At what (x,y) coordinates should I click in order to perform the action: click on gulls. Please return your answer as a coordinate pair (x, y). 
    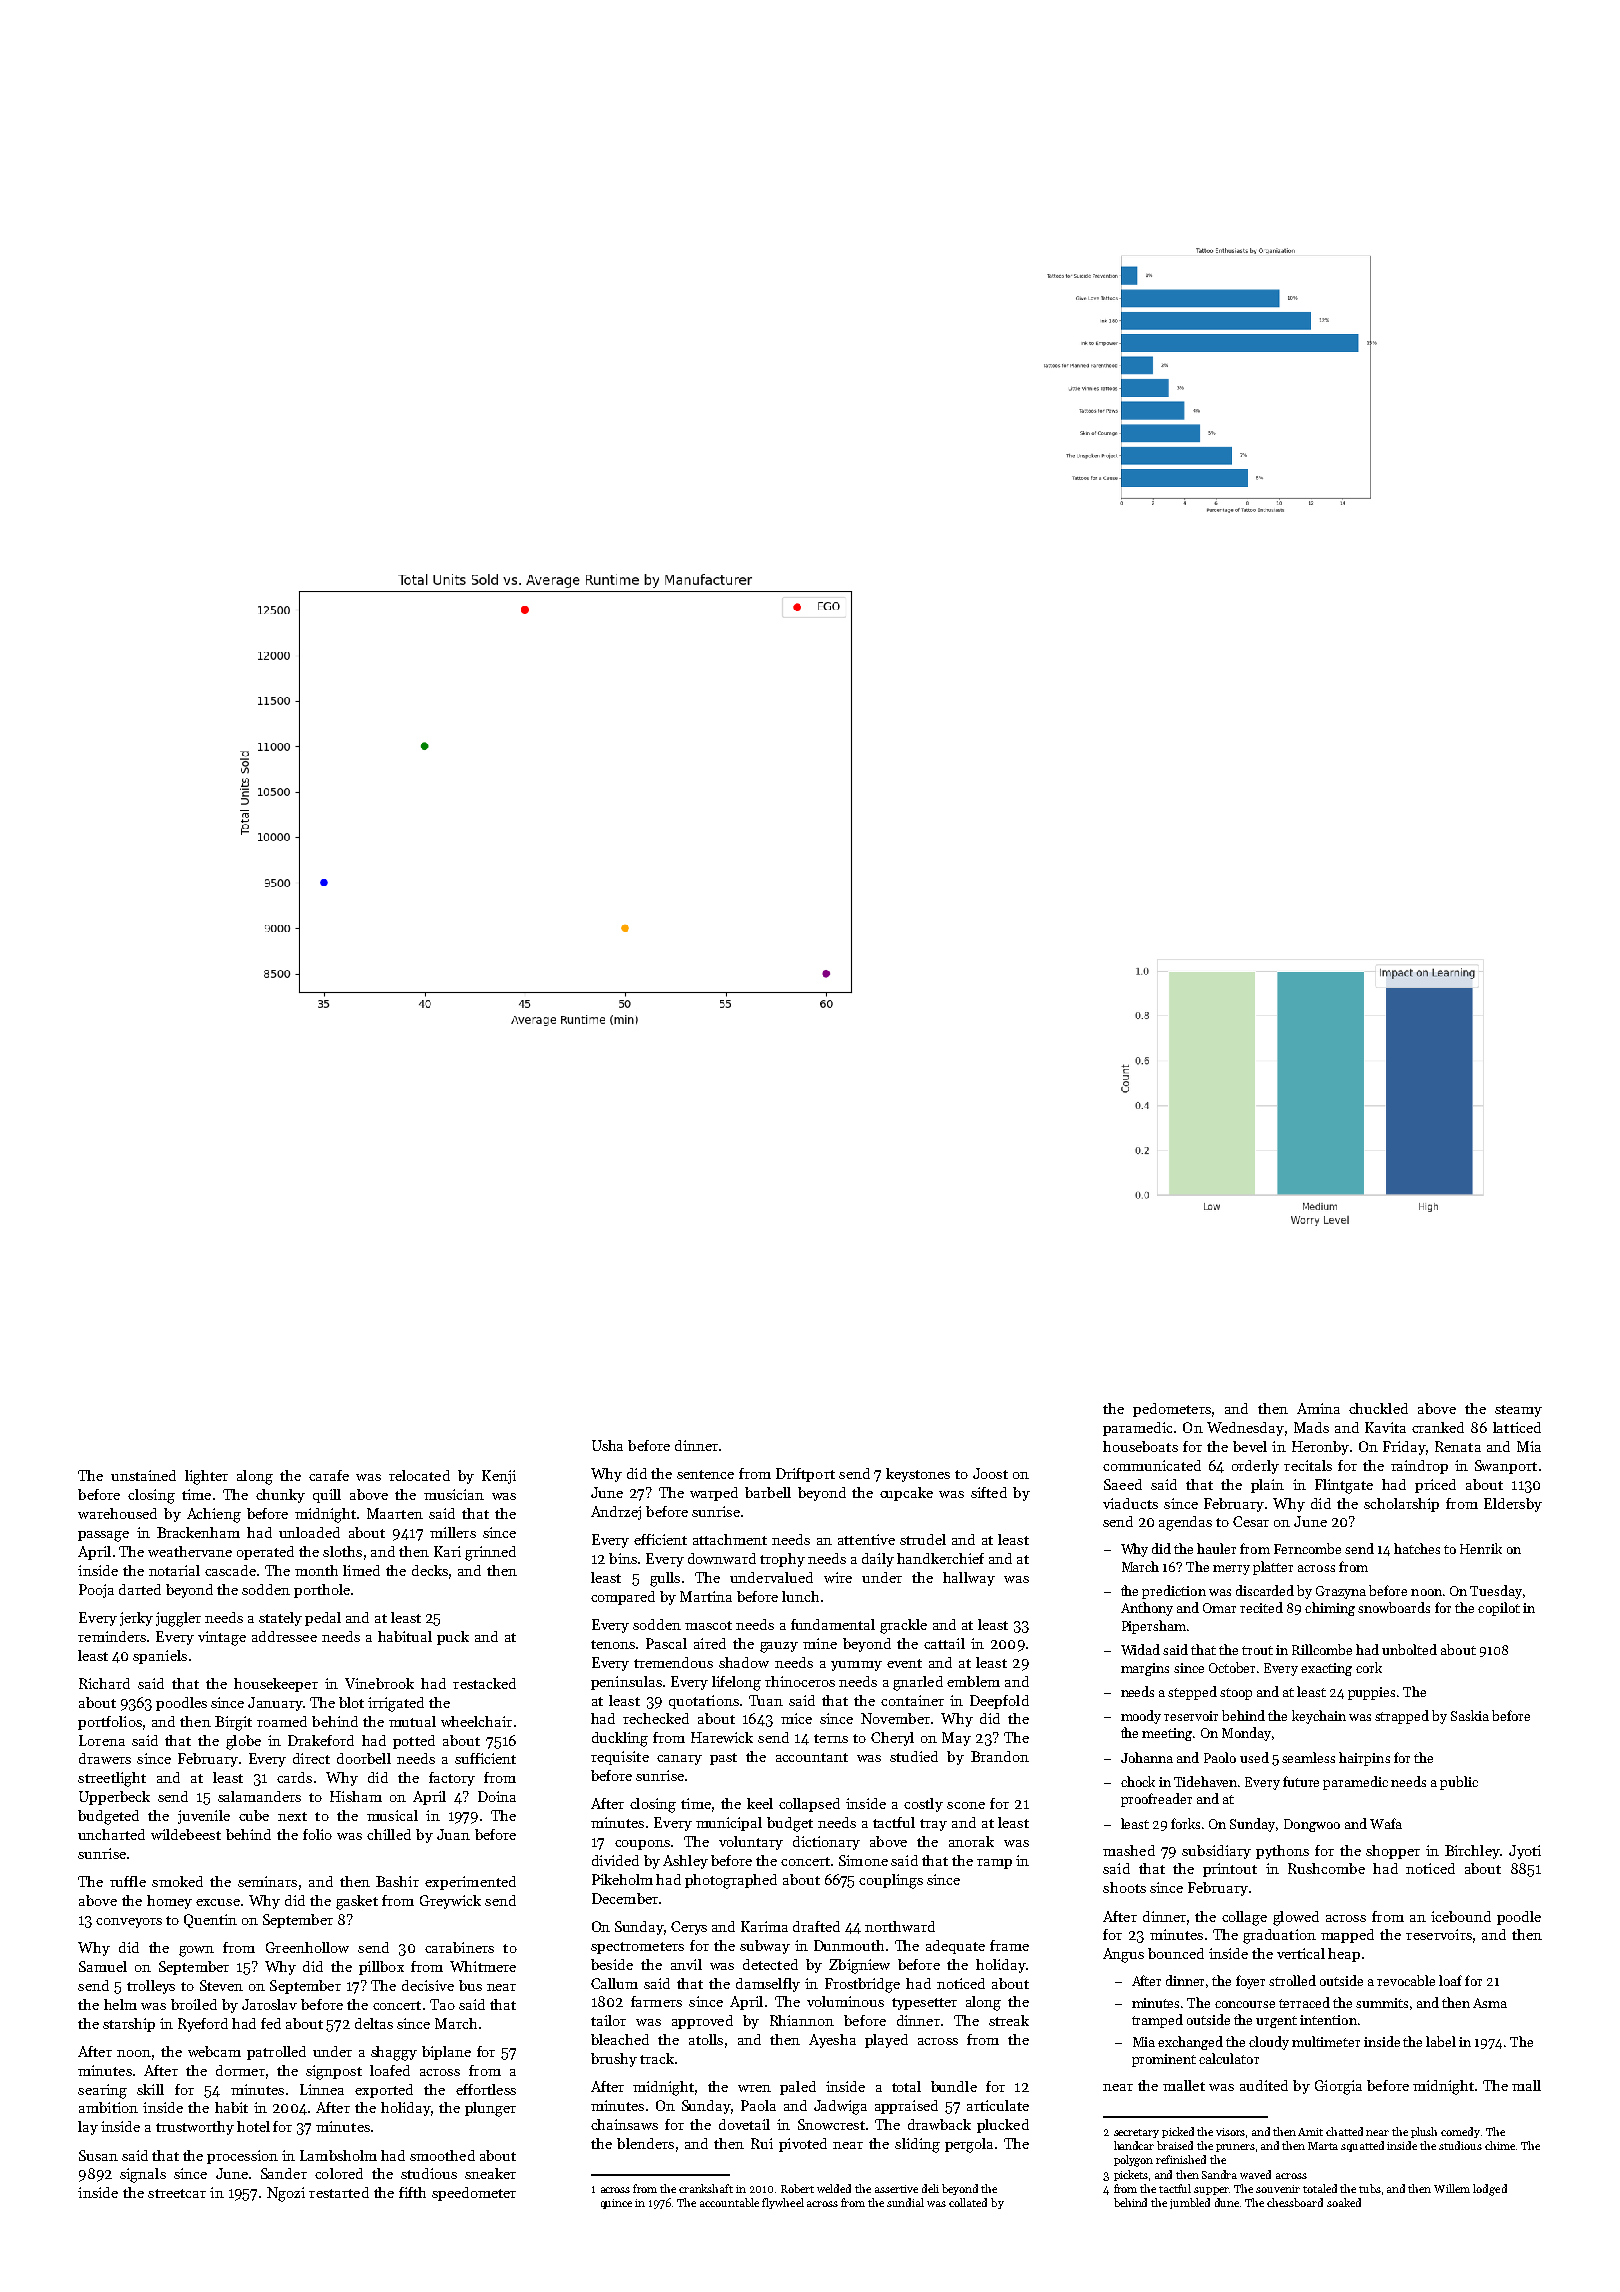
    Looking at the image, I should click on (665, 1579).
